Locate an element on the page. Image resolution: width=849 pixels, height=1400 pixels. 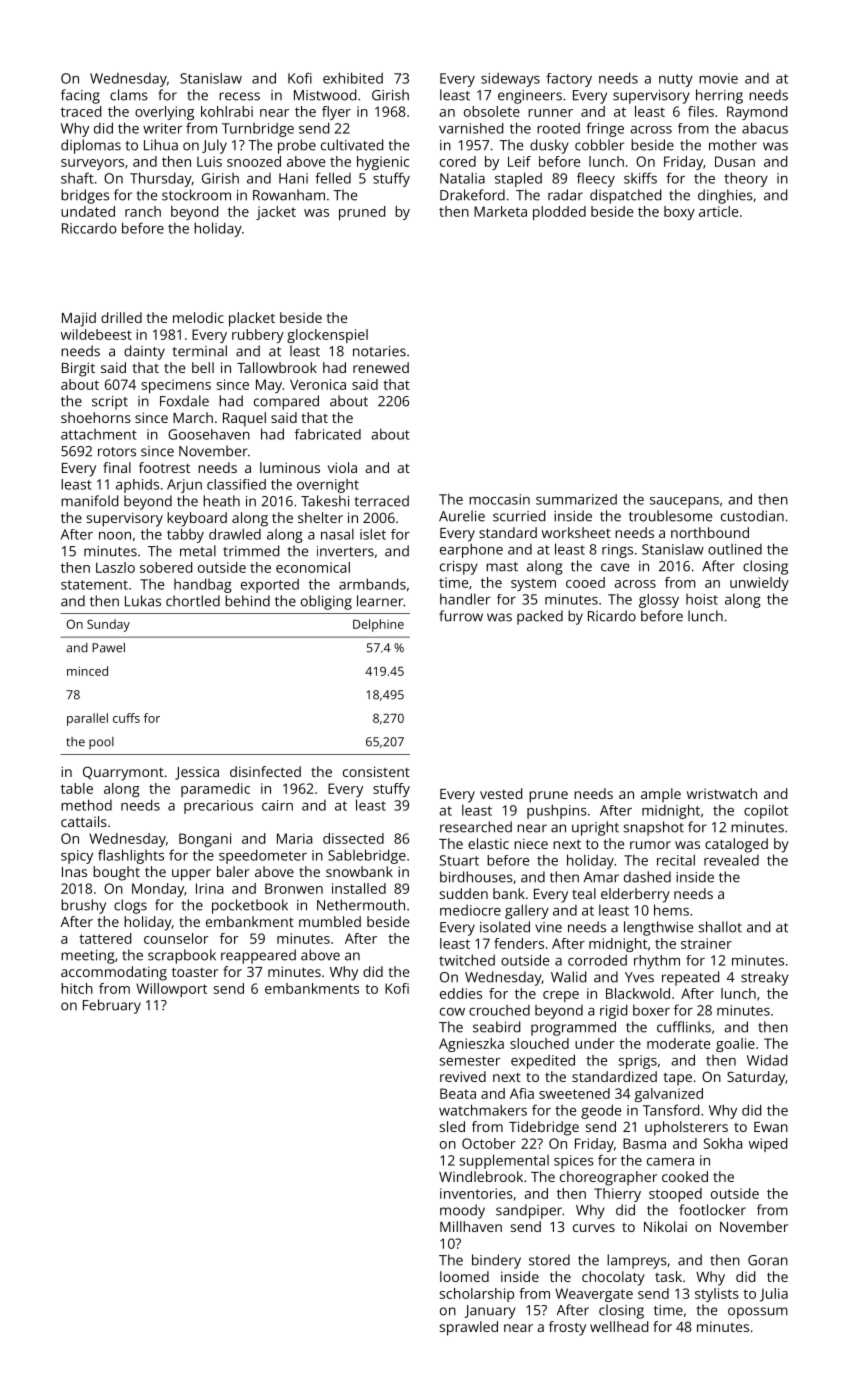
consistent is located at coordinates (376, 771).
